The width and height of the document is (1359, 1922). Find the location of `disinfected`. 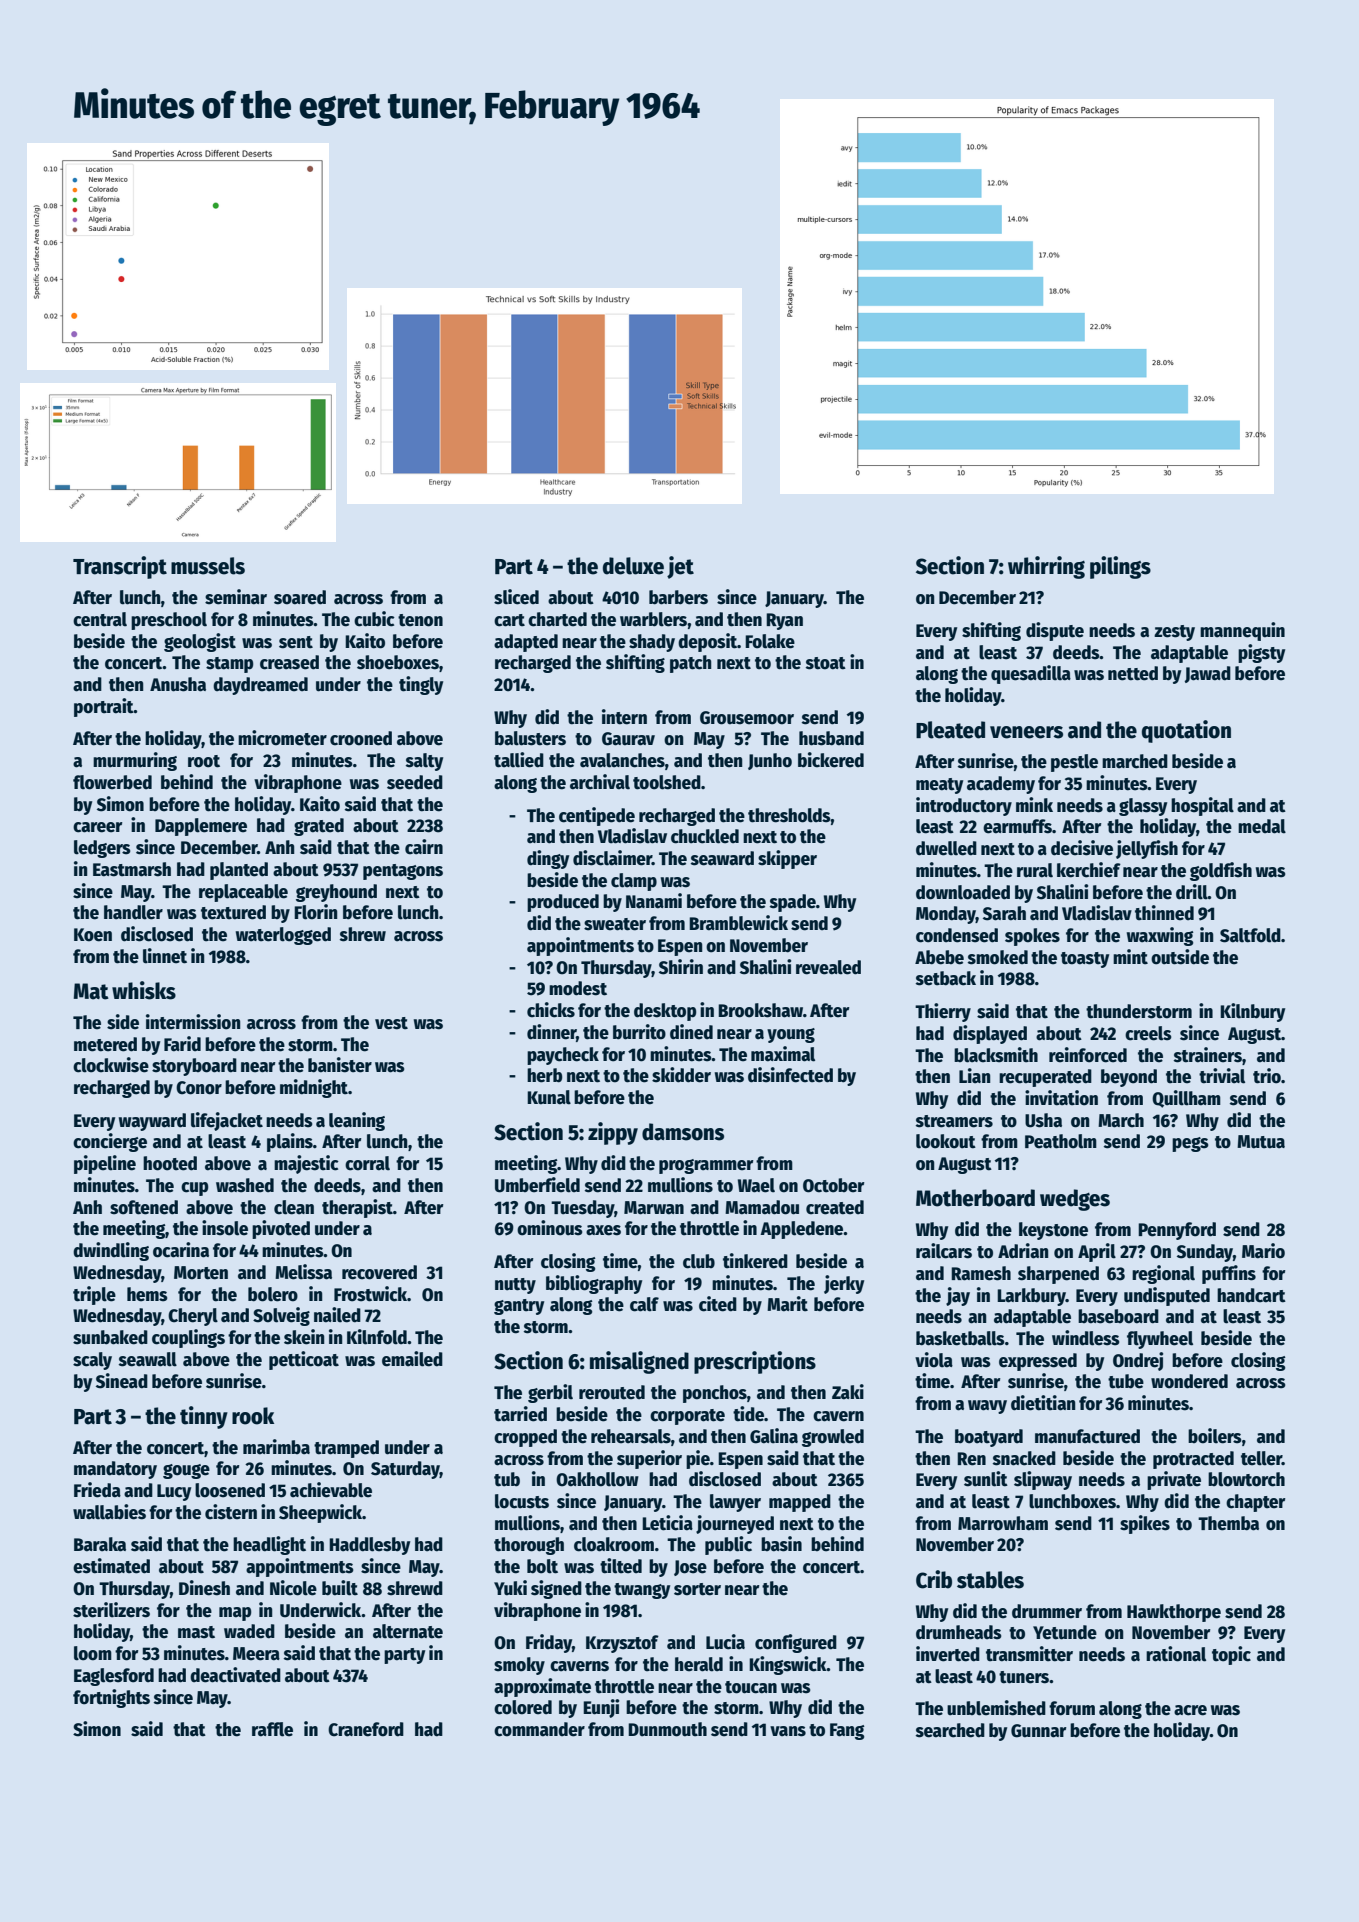

disinfected is located at coordinates (790, 1075).
